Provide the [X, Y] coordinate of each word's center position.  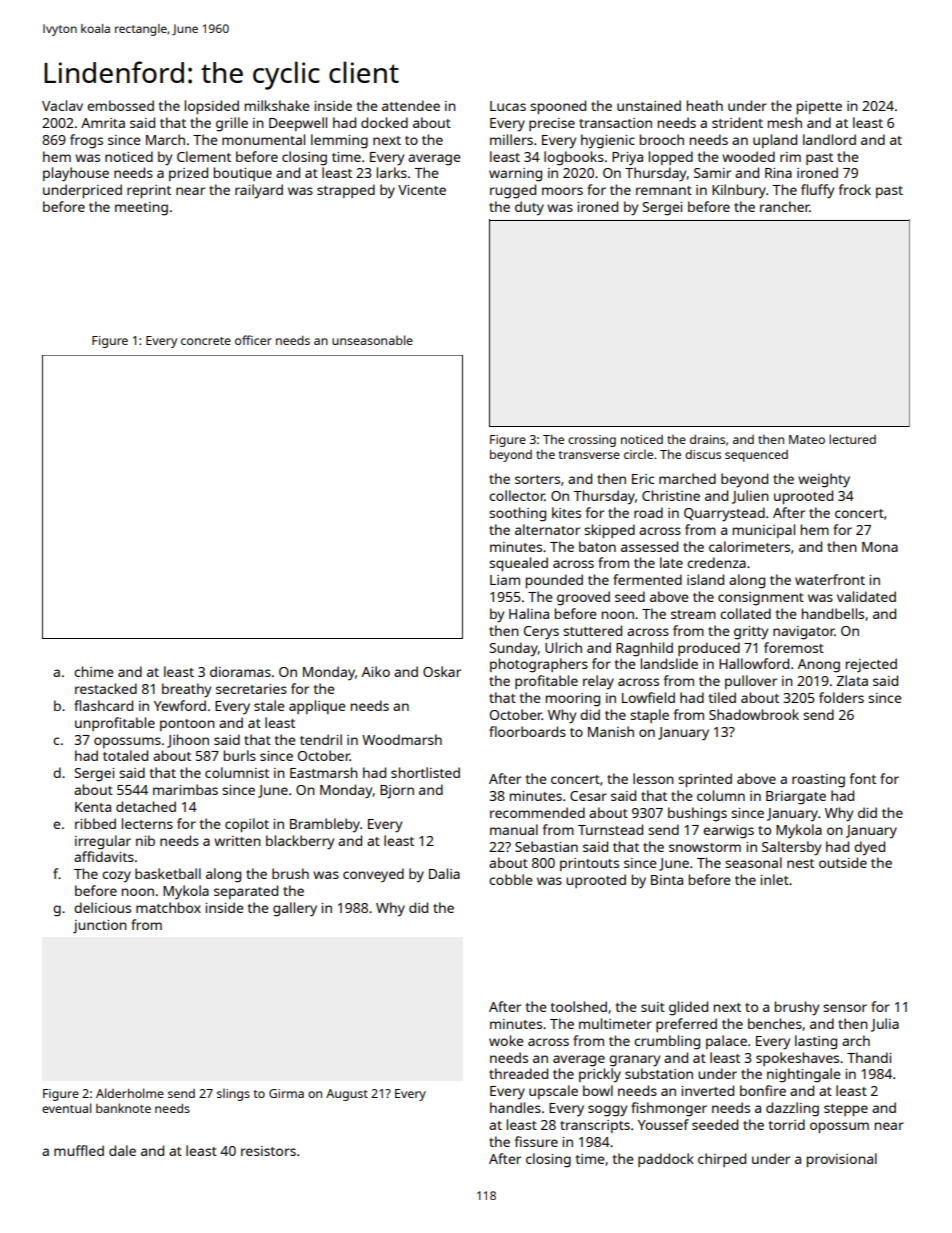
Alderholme [130, 1093]
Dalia [444, 873]
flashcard [103, 705]
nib [145, 840]
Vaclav [62, 105]
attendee [411, 105]
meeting [141, 209]
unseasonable [372, 340]
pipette [819, 107]
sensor [845, 1008]
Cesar [588, 796]
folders [841, 697]
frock [855, 189]
